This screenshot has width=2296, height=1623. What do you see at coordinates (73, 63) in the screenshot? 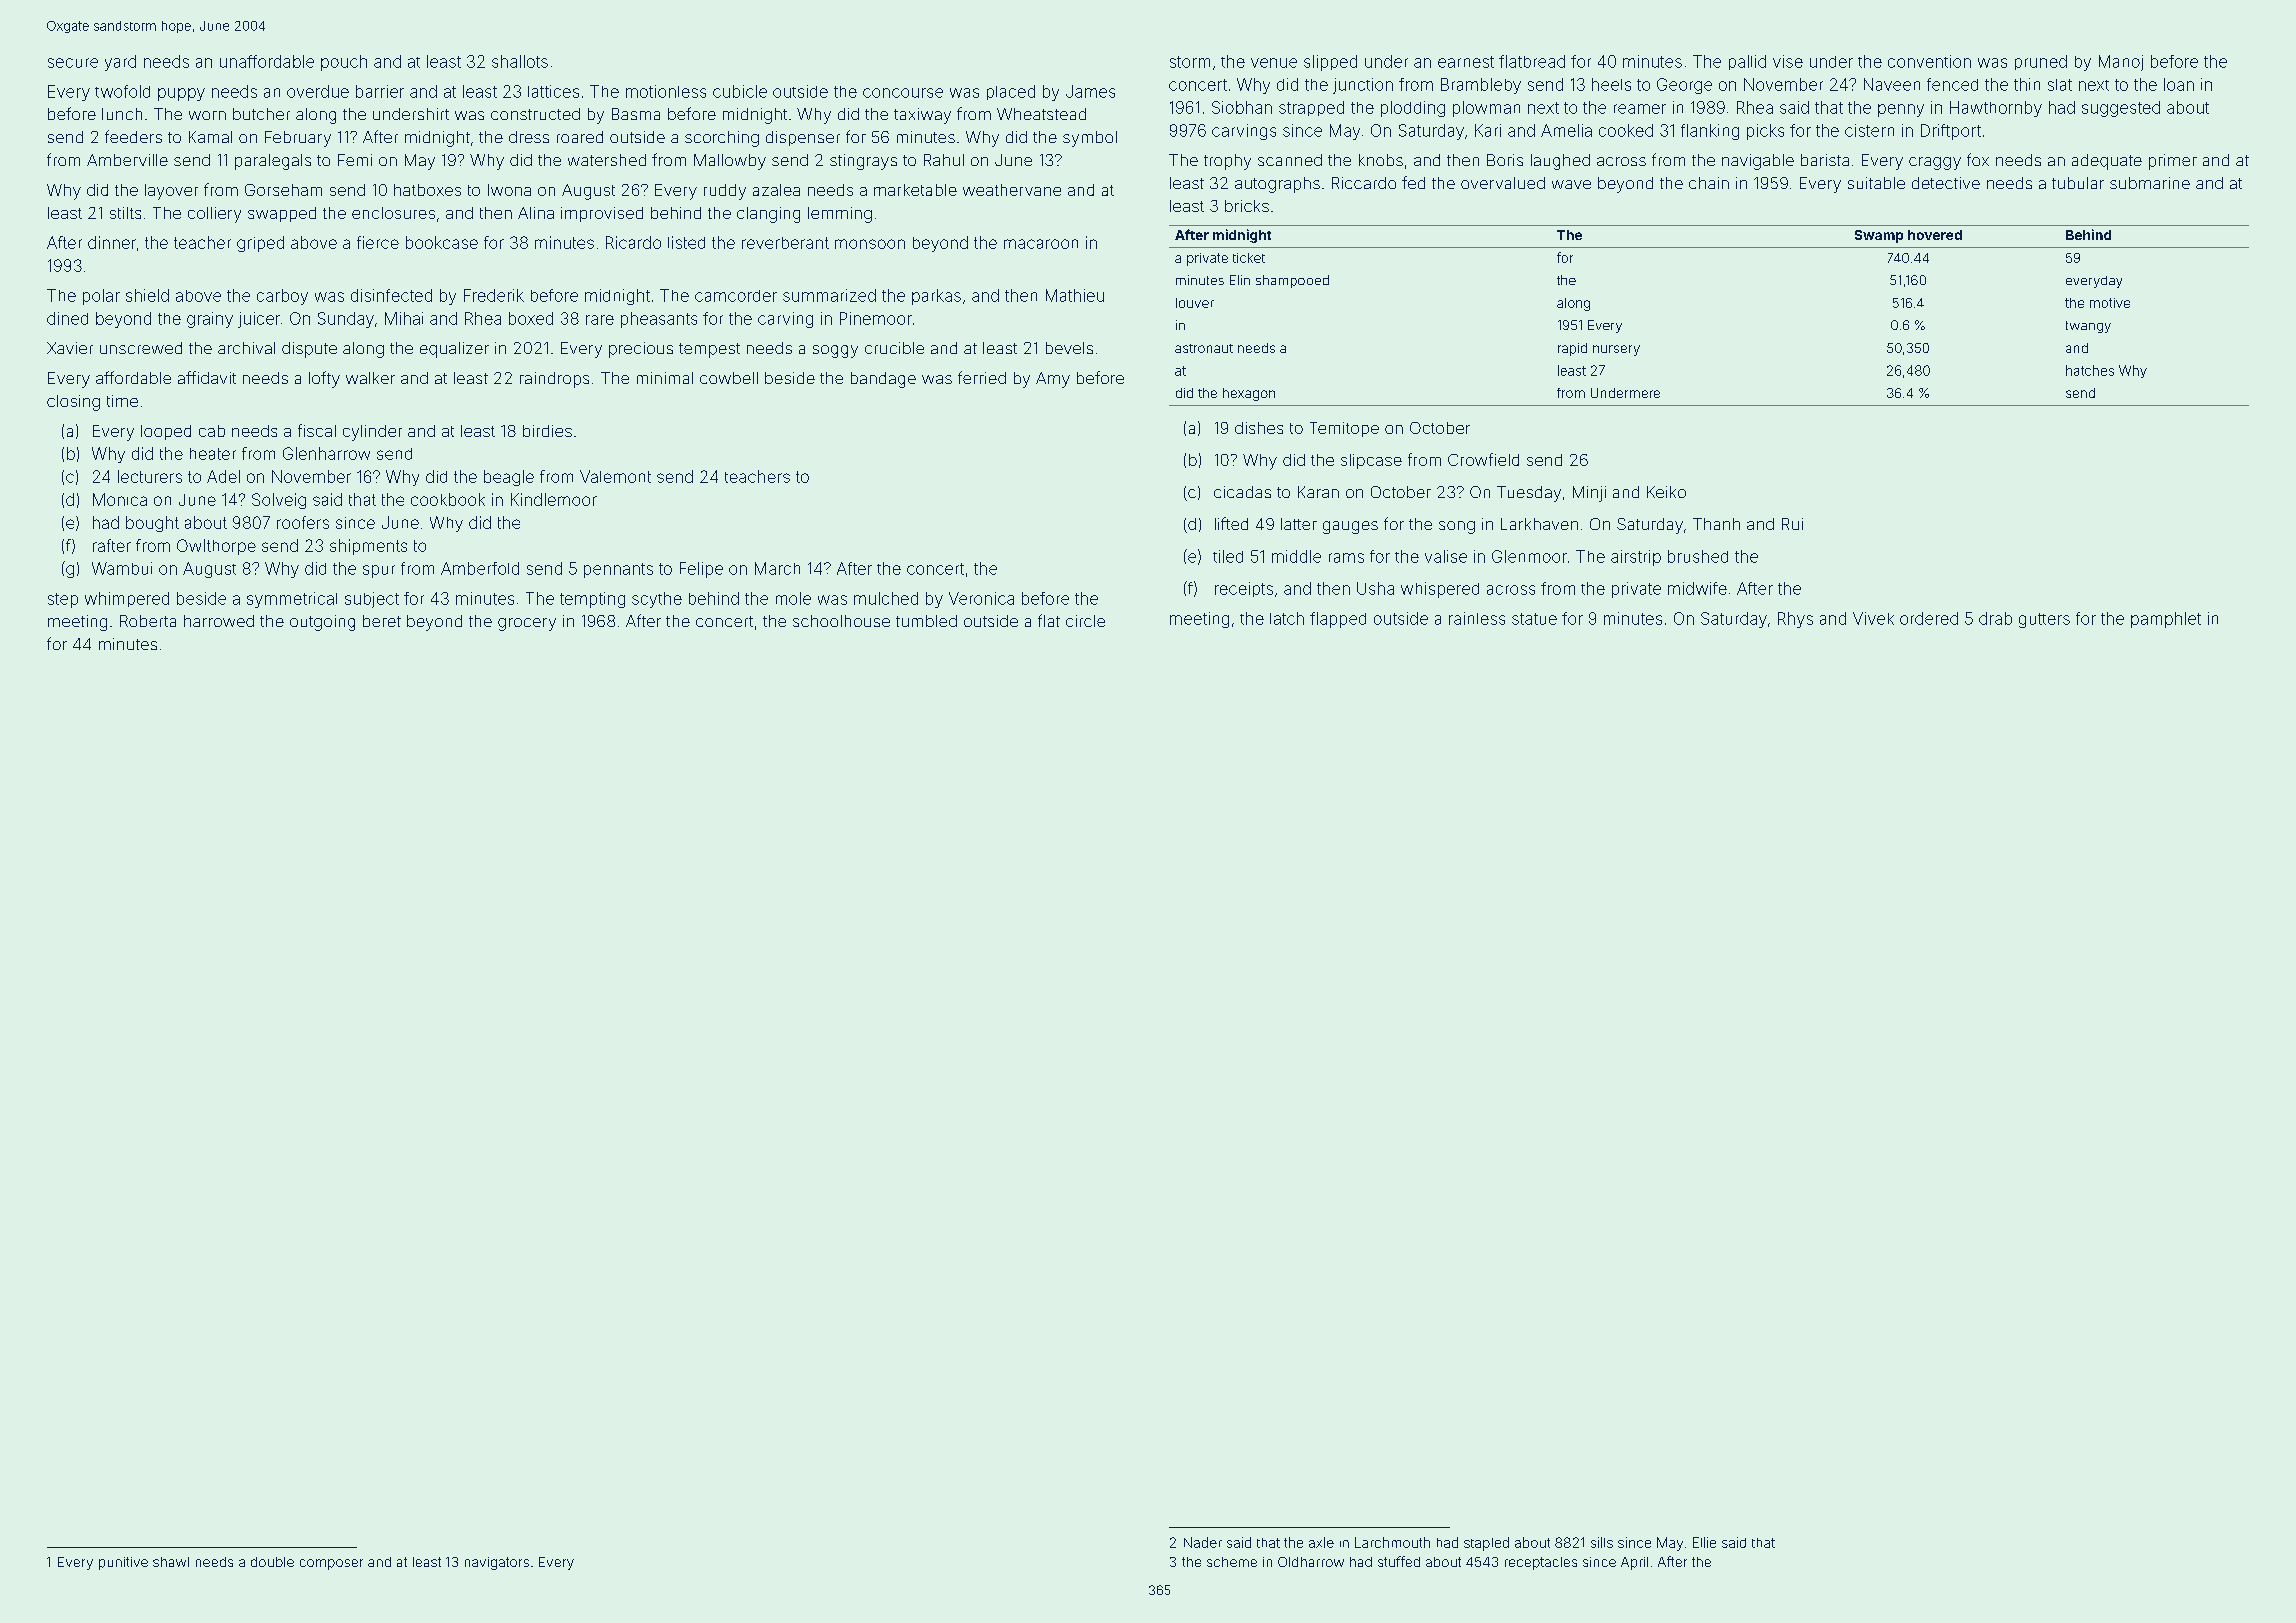
I see `secure` at bounding box center [73, 63].
